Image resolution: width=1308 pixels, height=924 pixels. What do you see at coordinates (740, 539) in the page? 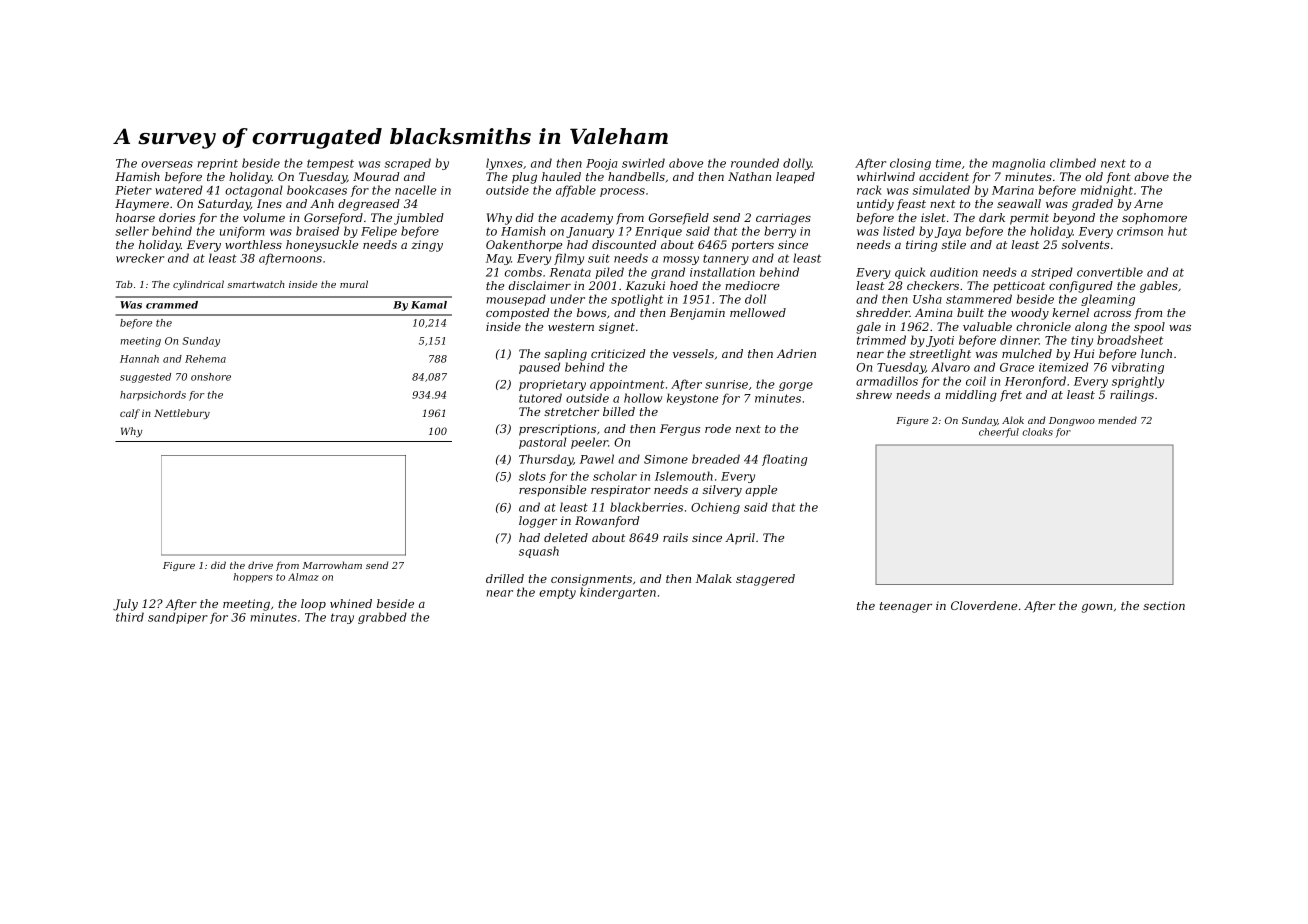
I see `April` at bounding box center [740, 539].
